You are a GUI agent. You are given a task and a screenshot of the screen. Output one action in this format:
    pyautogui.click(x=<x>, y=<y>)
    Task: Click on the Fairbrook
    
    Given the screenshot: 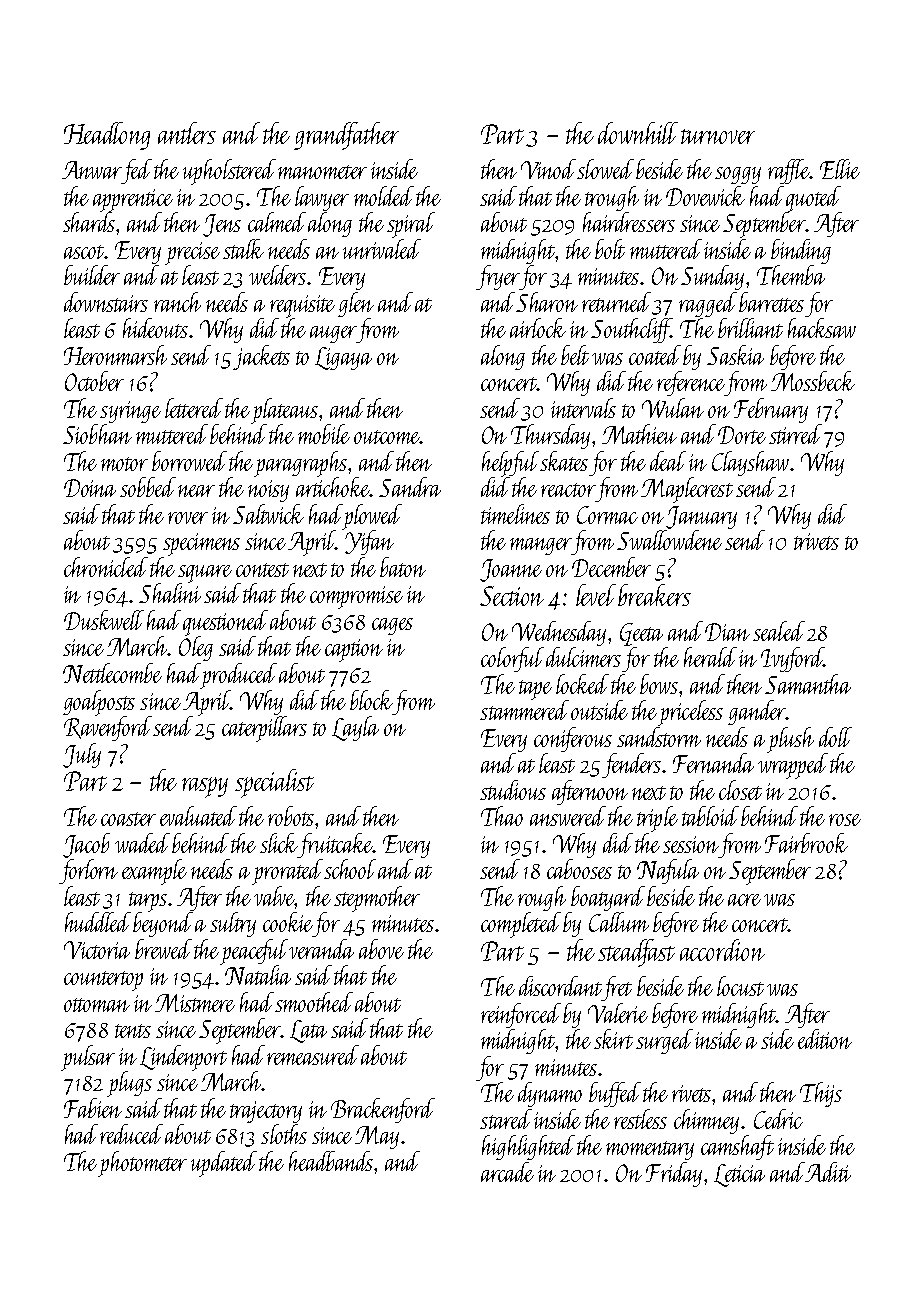 What is the action you would take?
    pyautogui.click(x=806, y=843)
